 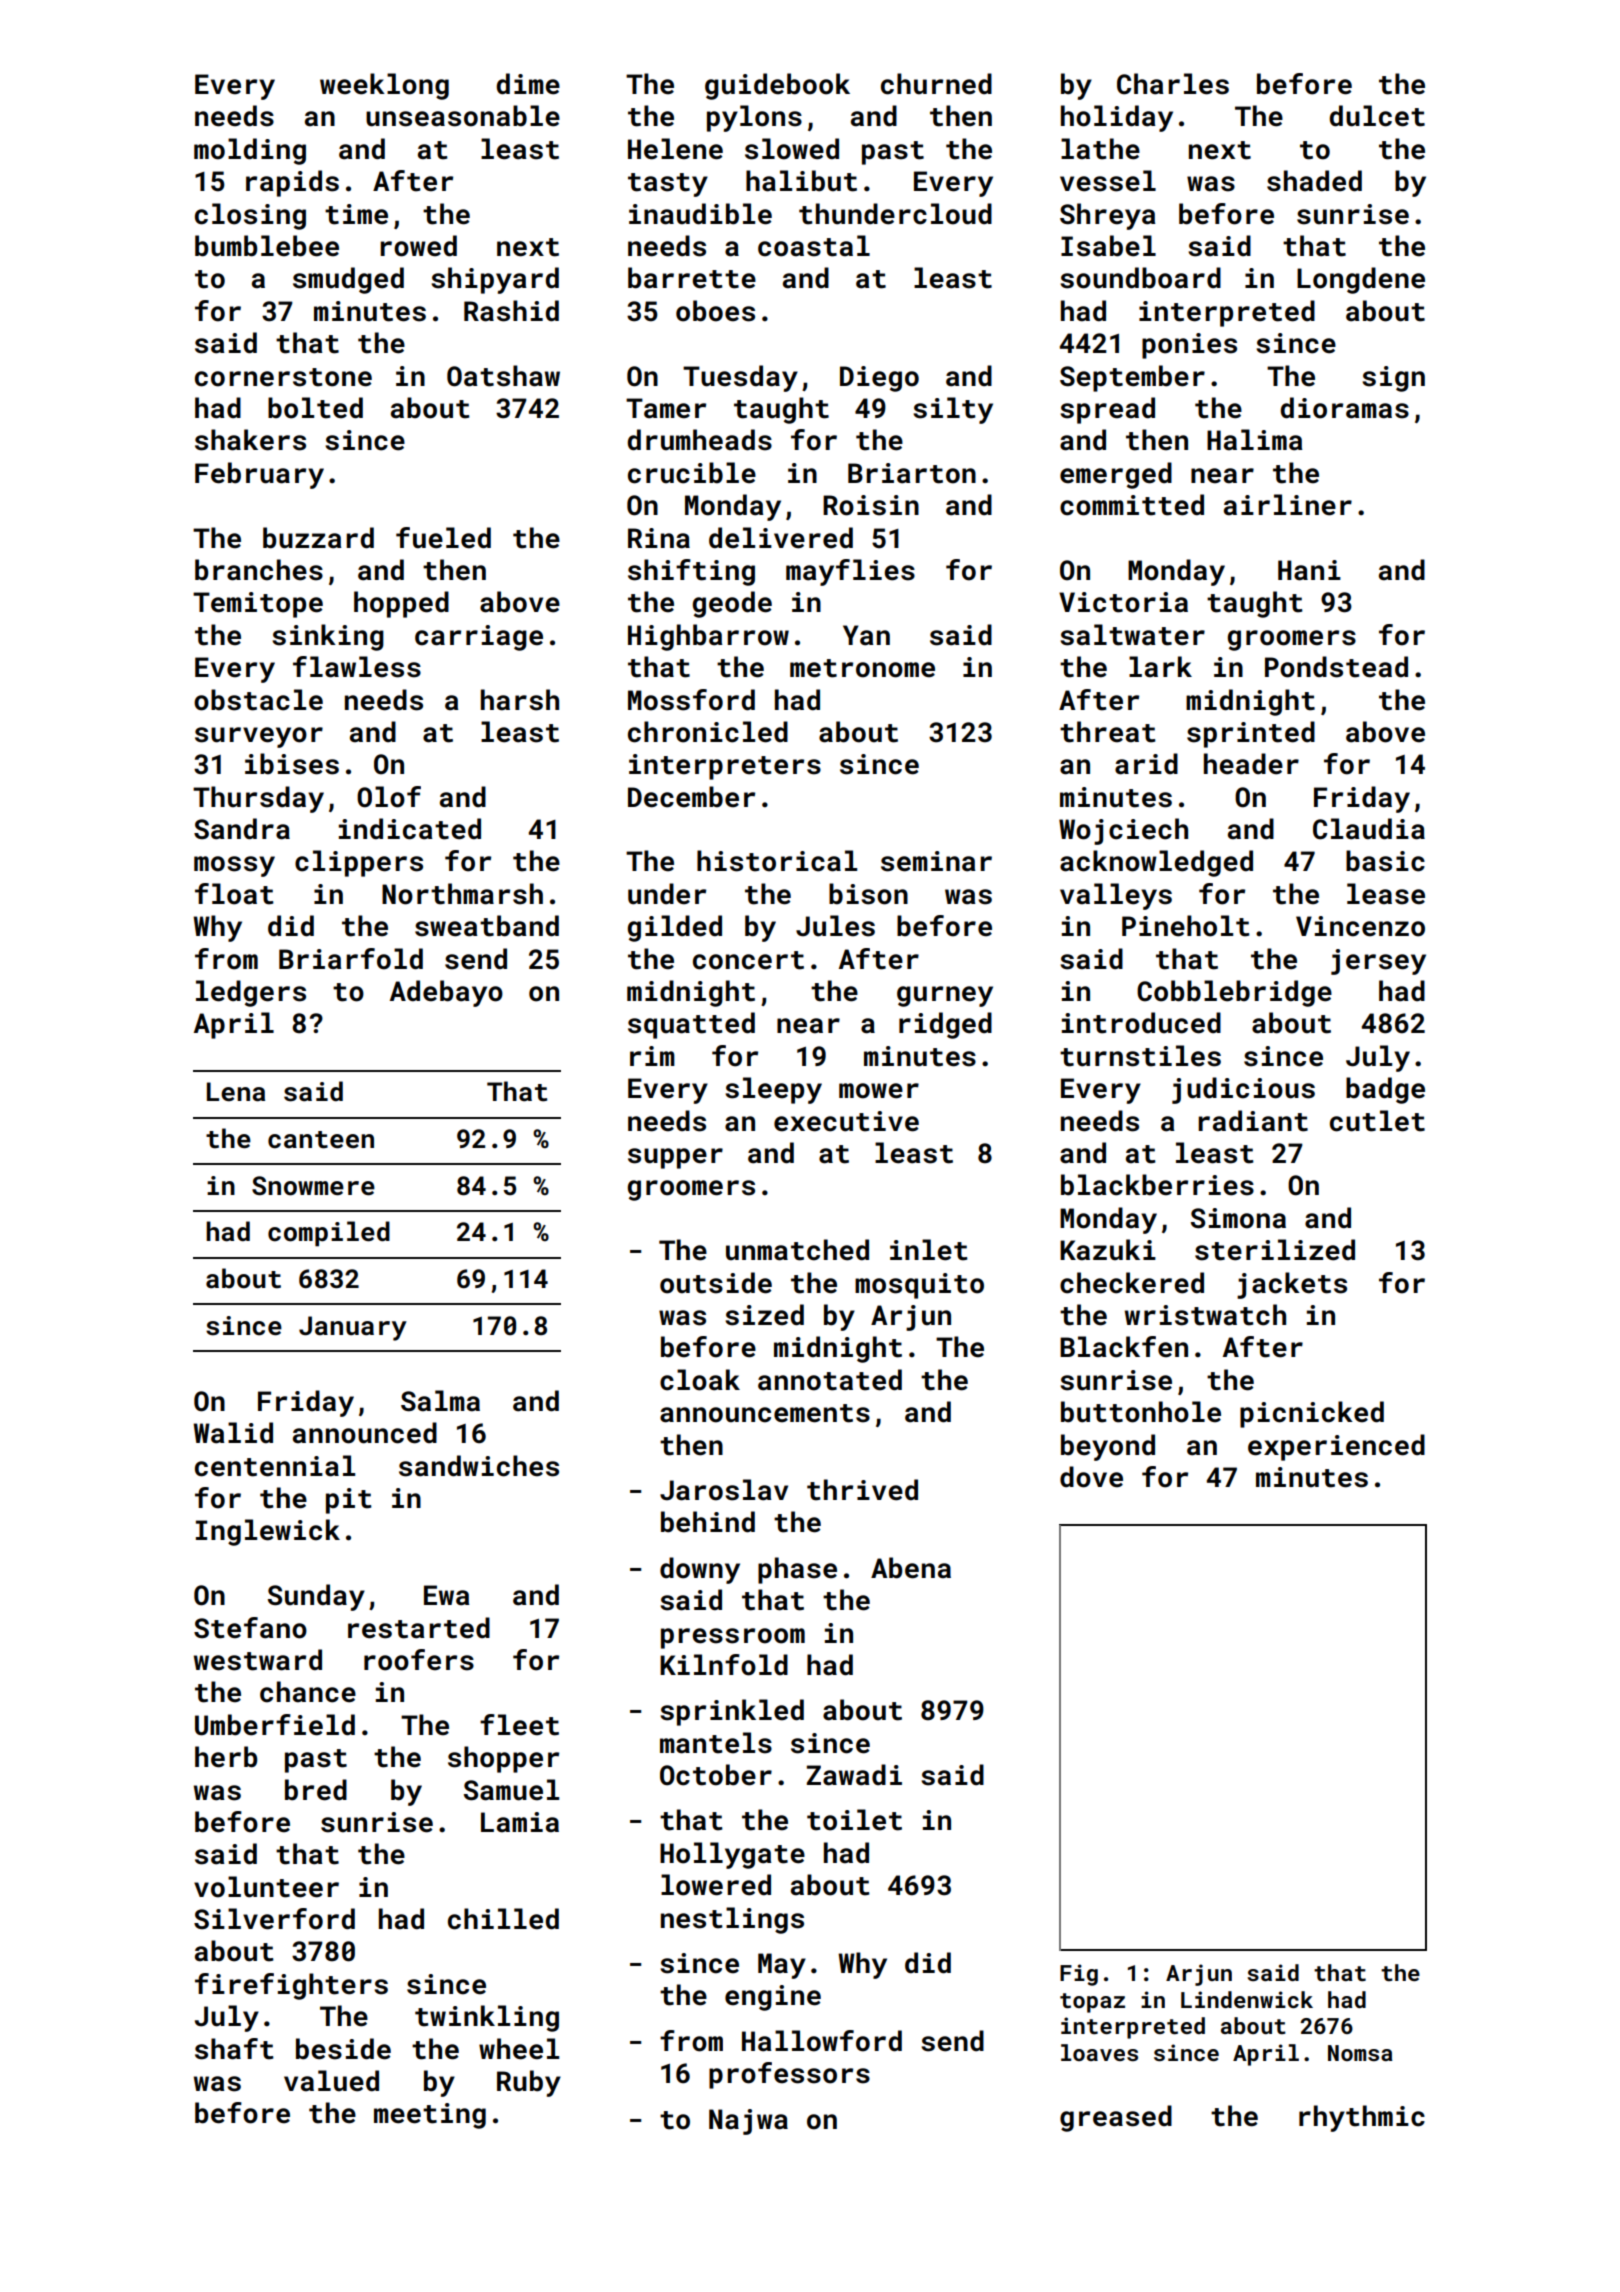 What do you see at coordinates (384, 86) in the screenshot?
I see `weeklong` at bounding box center [384, 86].
